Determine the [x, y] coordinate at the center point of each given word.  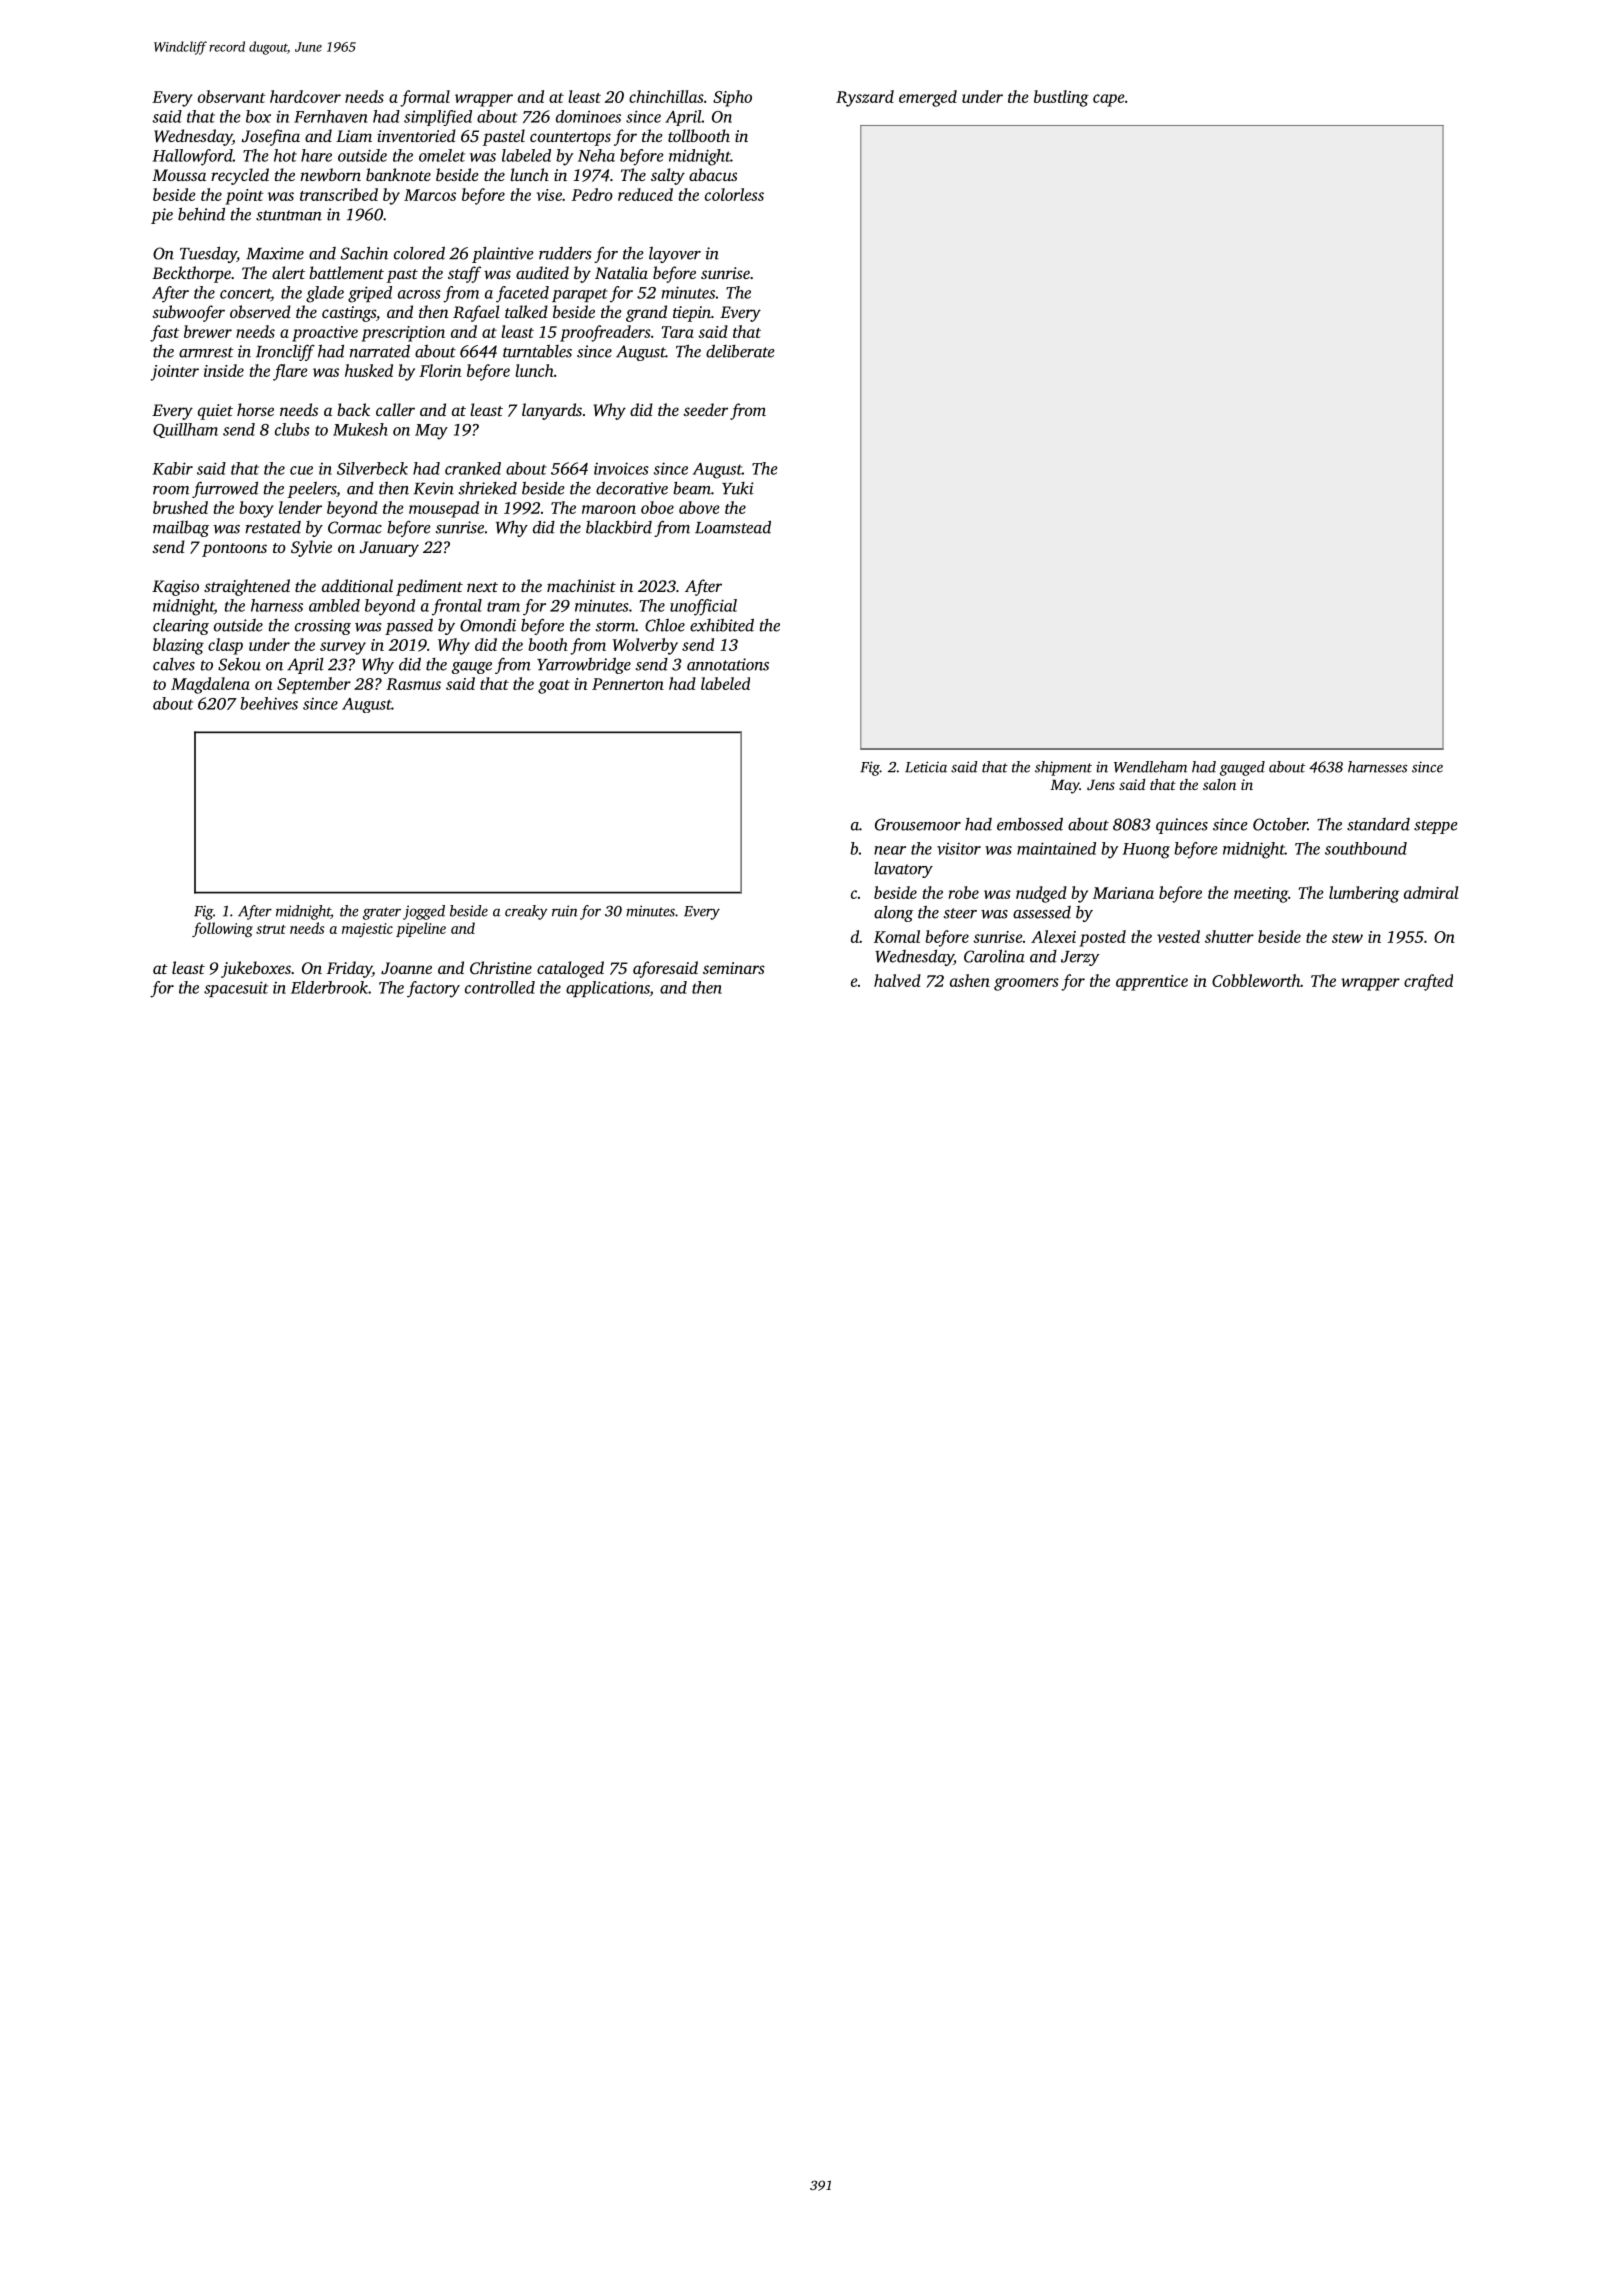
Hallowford [192, 157]
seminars [734, 968]
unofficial [703, 607]
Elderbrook [329, 987]
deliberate [740, 351]
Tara [677, 332]
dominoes [588, 116]
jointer [174, 373]
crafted [1428, 982]
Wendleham [1150, 767]
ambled [334, 605]
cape [1108, 100]
